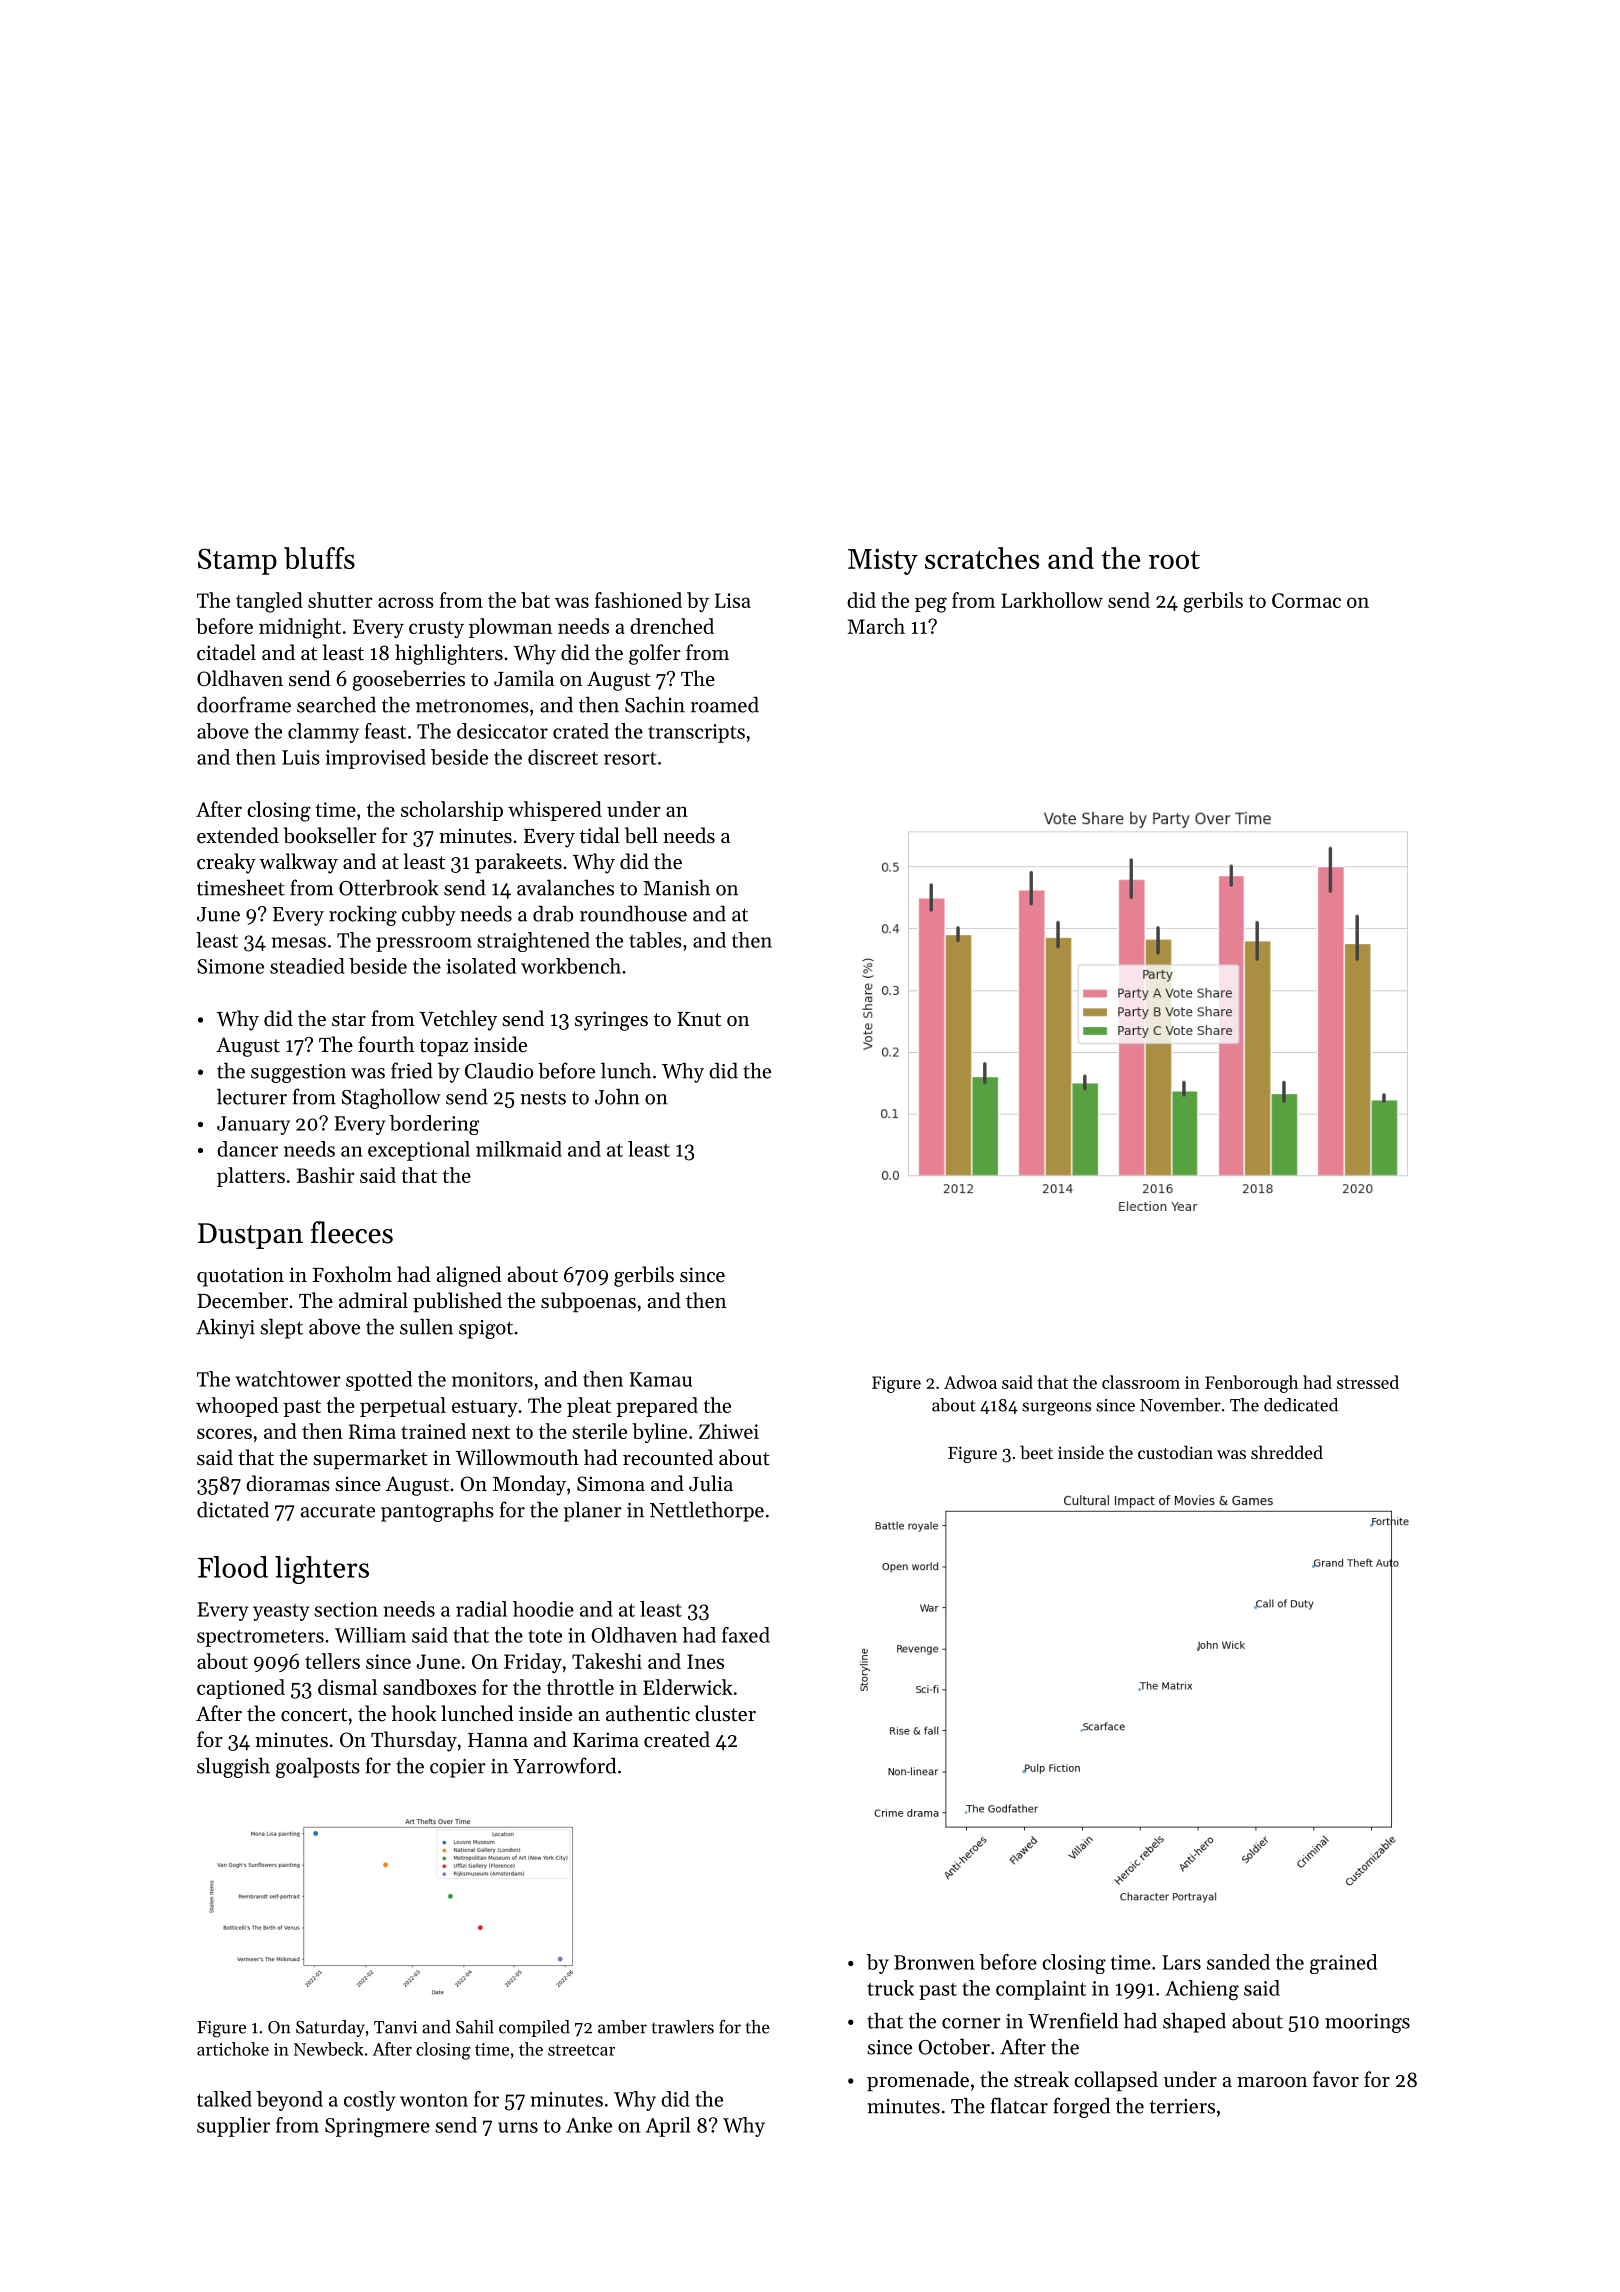 This screenshot has height=2292, width=1620. I want to click on tables, so click(655, 940).
